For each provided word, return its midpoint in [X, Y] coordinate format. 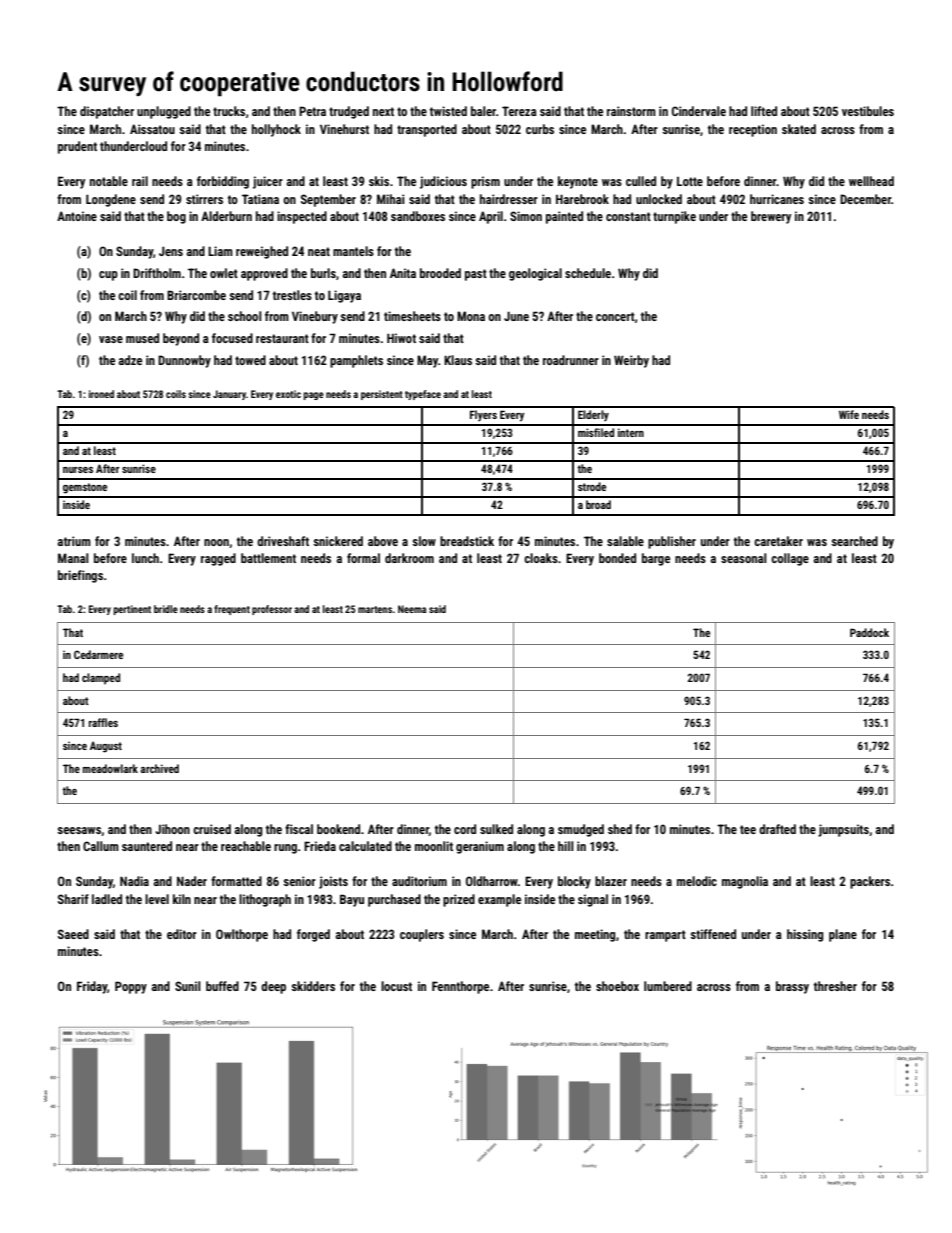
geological [535, 274]
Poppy [131, 987]
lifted [764, 111]
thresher [835, 986]
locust [396, 986]
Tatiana [260, 199]
